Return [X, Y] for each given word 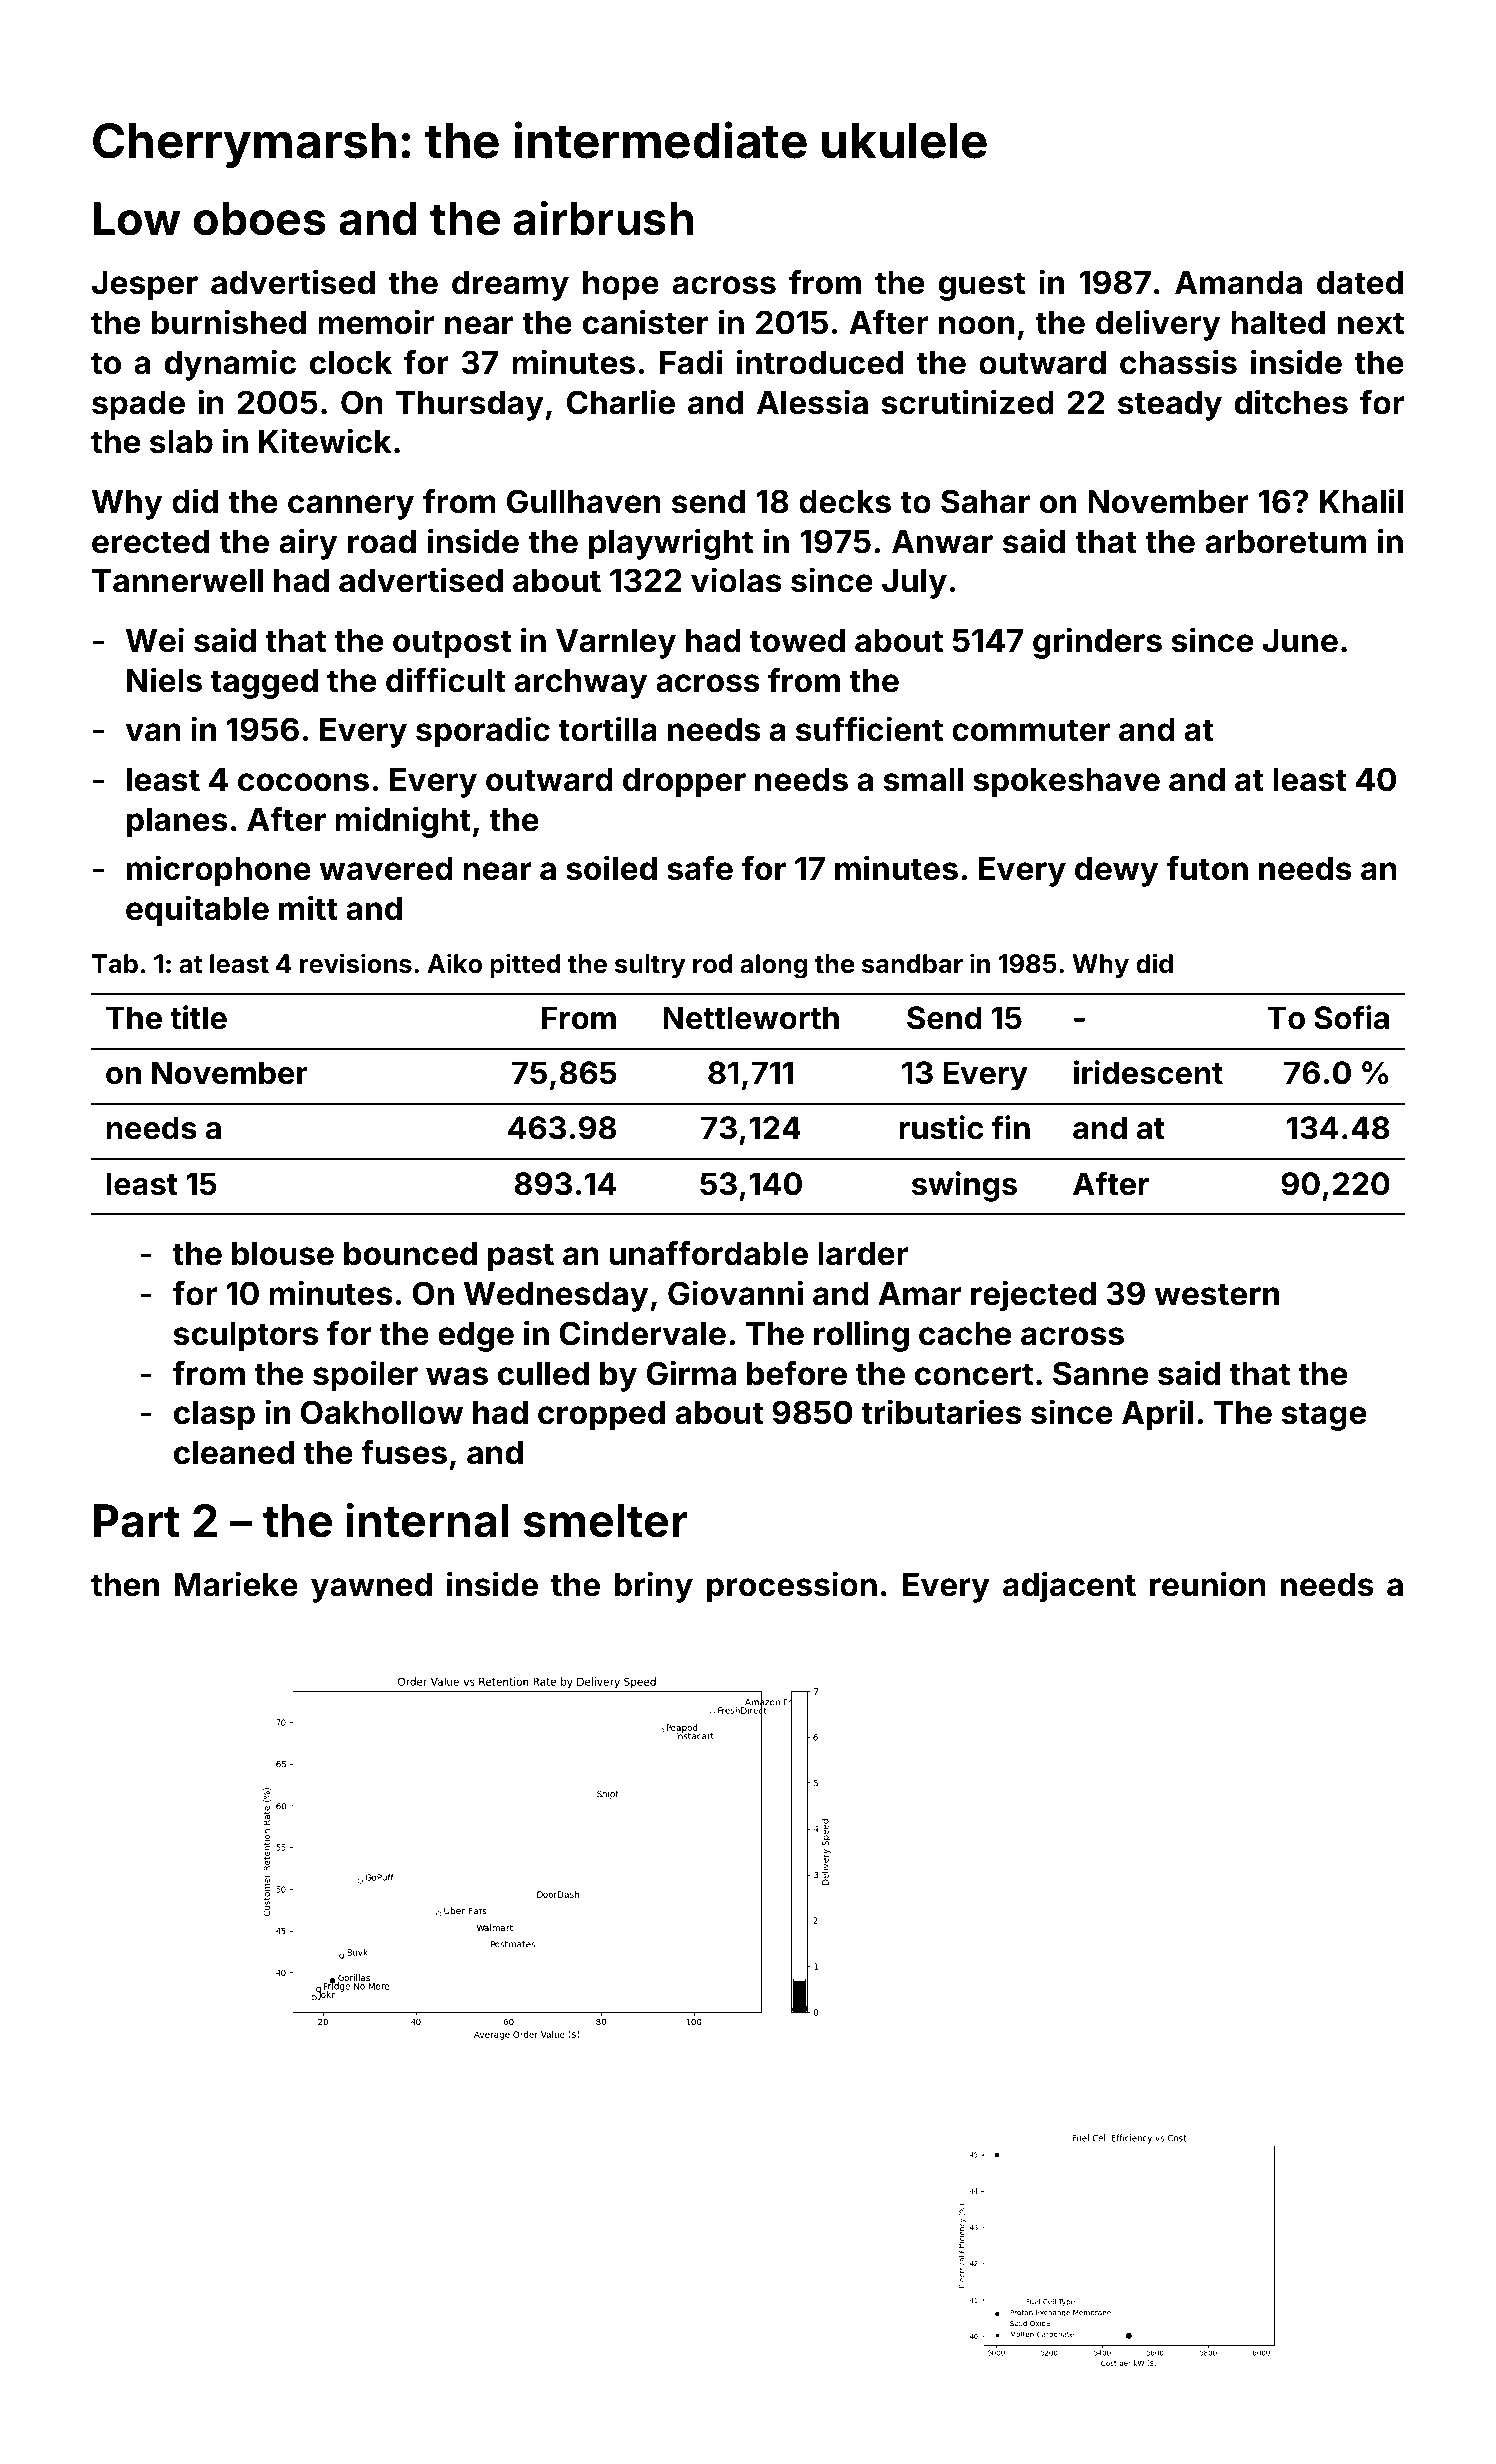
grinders [1097, 643]
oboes [260, 219]
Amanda [1238, 283]
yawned [371, 1588]
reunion [1208, 1584]
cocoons [303, 782]
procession [792, 1587]
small [923, 780]
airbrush [603, 218]
